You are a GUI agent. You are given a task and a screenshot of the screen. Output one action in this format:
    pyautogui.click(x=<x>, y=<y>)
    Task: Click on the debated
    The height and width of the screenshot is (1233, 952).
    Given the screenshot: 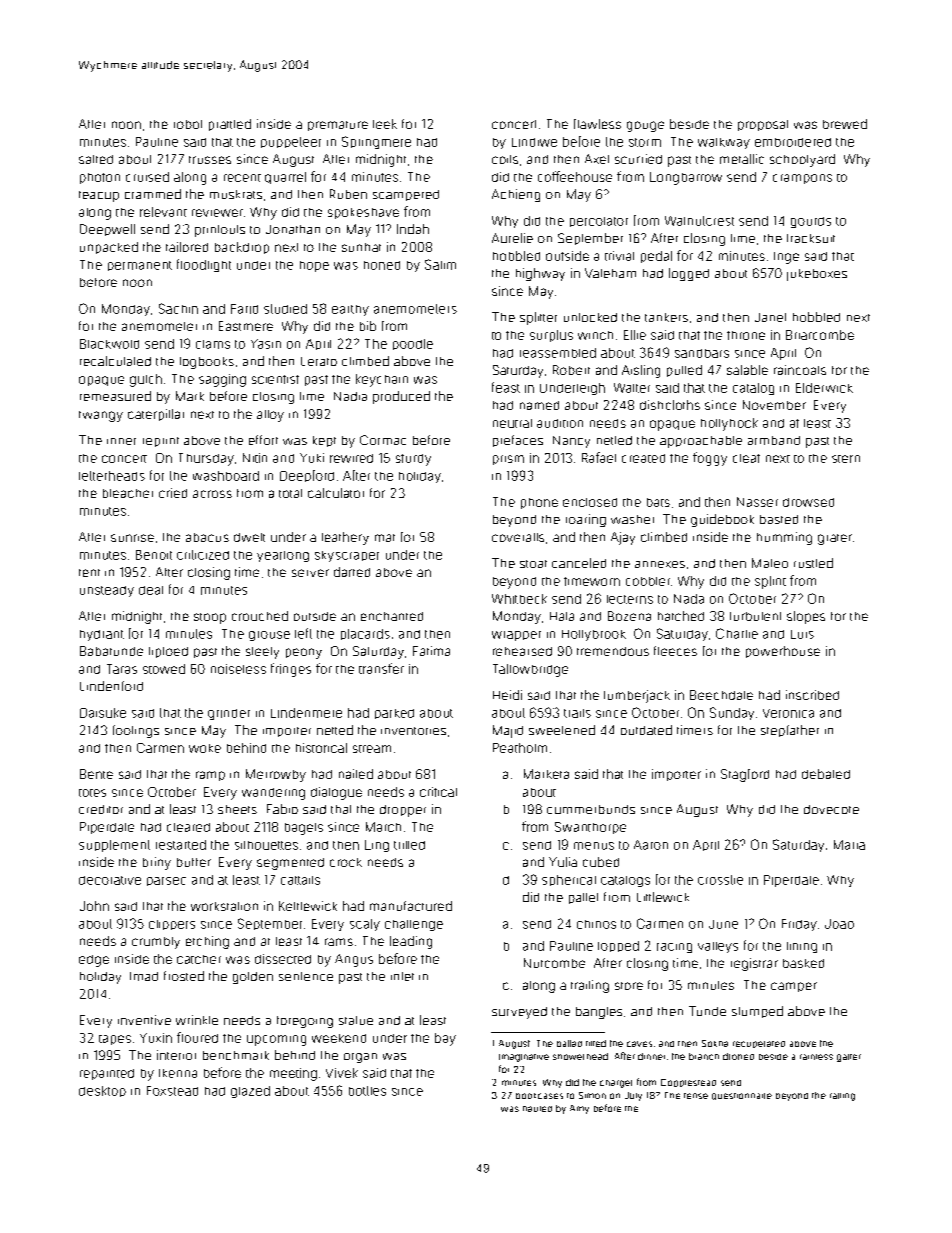 What is the action you would take?
    pyautogui.click(x=826, y=774)
